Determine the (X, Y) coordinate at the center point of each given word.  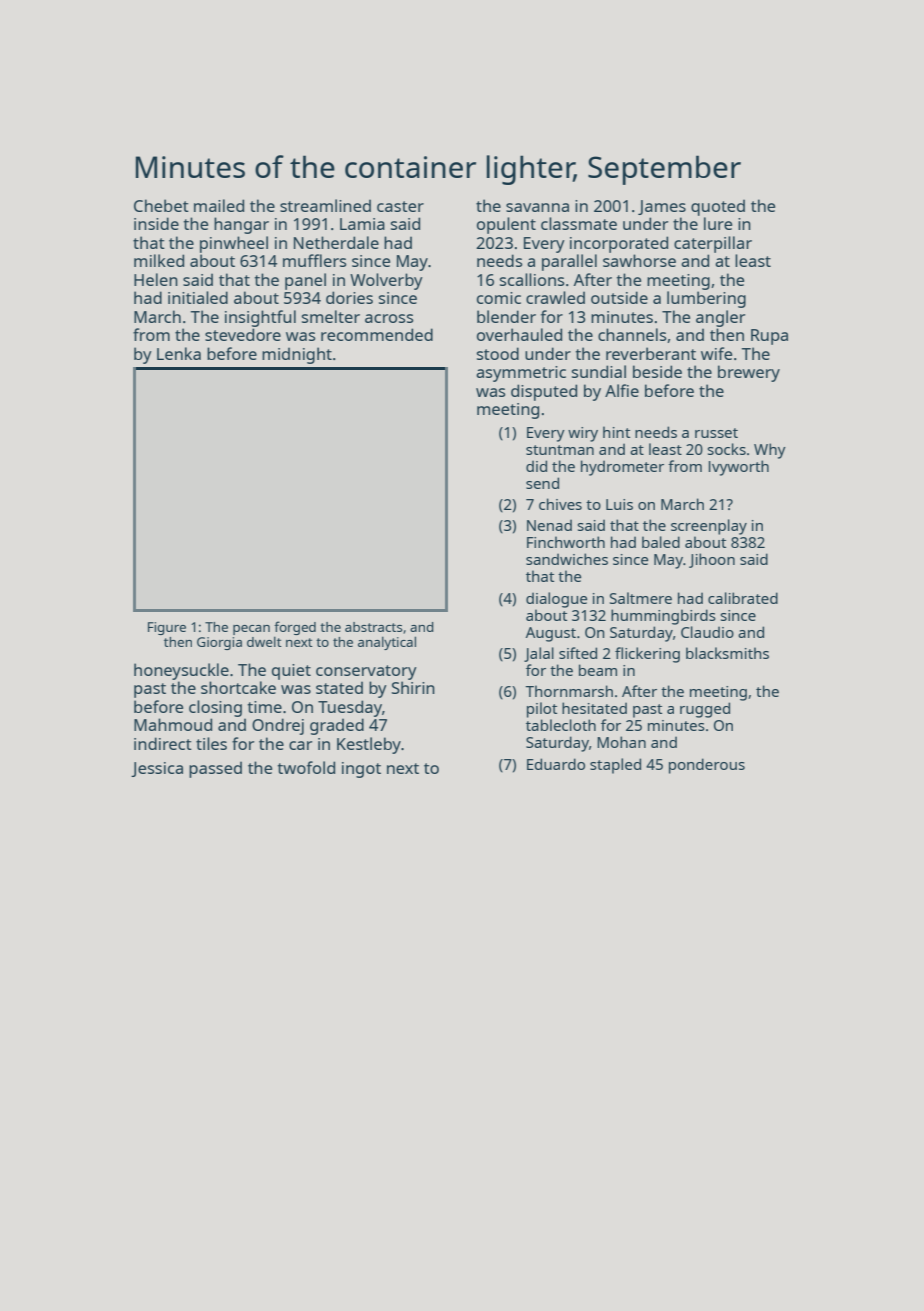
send (542, 483)
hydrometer (622, 468)
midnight (297, 355)
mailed (219, 205)
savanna (537, 207)
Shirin (413, 687)
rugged (705, 710)
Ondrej (278, 726)
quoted (718, 207)
